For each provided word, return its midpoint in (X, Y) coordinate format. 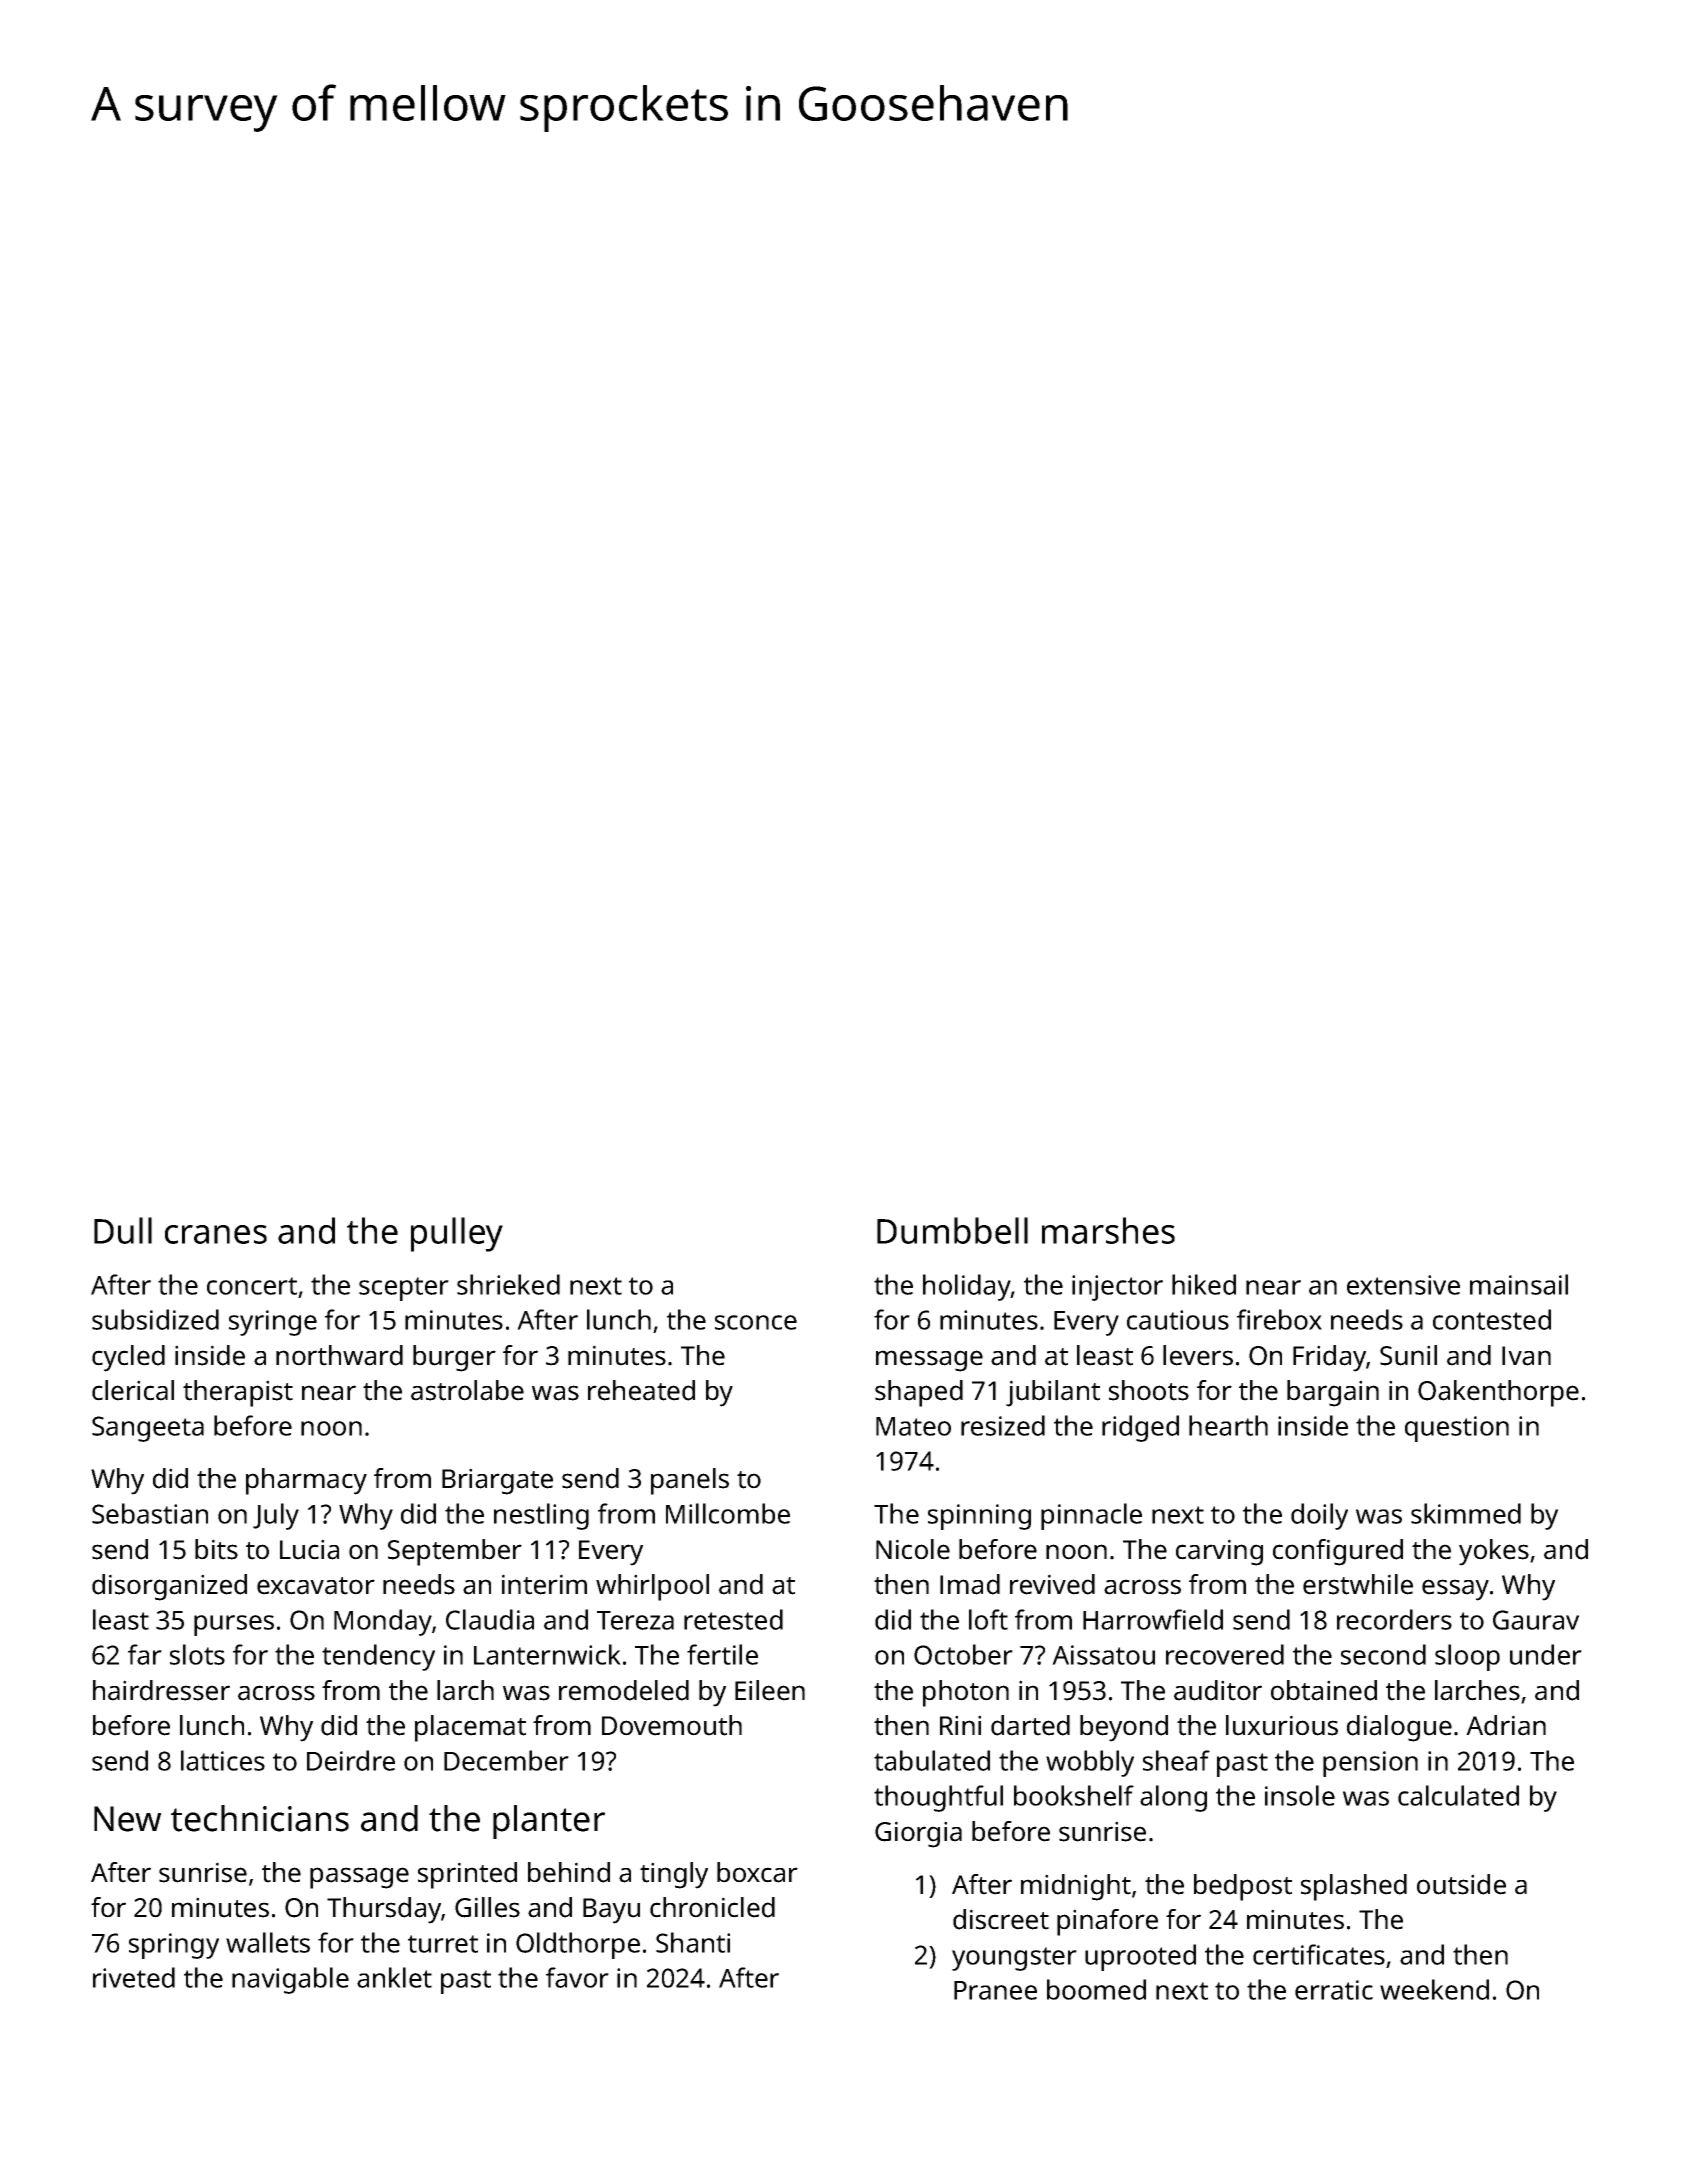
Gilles (487, 1907)
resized (1003, 1425)
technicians (260, 1818)
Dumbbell (952, 1230)
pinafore (1107, 1922)
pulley (457, 1234)
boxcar (757, 1872)
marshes (1108, 1230)
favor (577, 1977)
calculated (1458, 1795)
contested (1492, 1319)
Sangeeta (148, 1429)
